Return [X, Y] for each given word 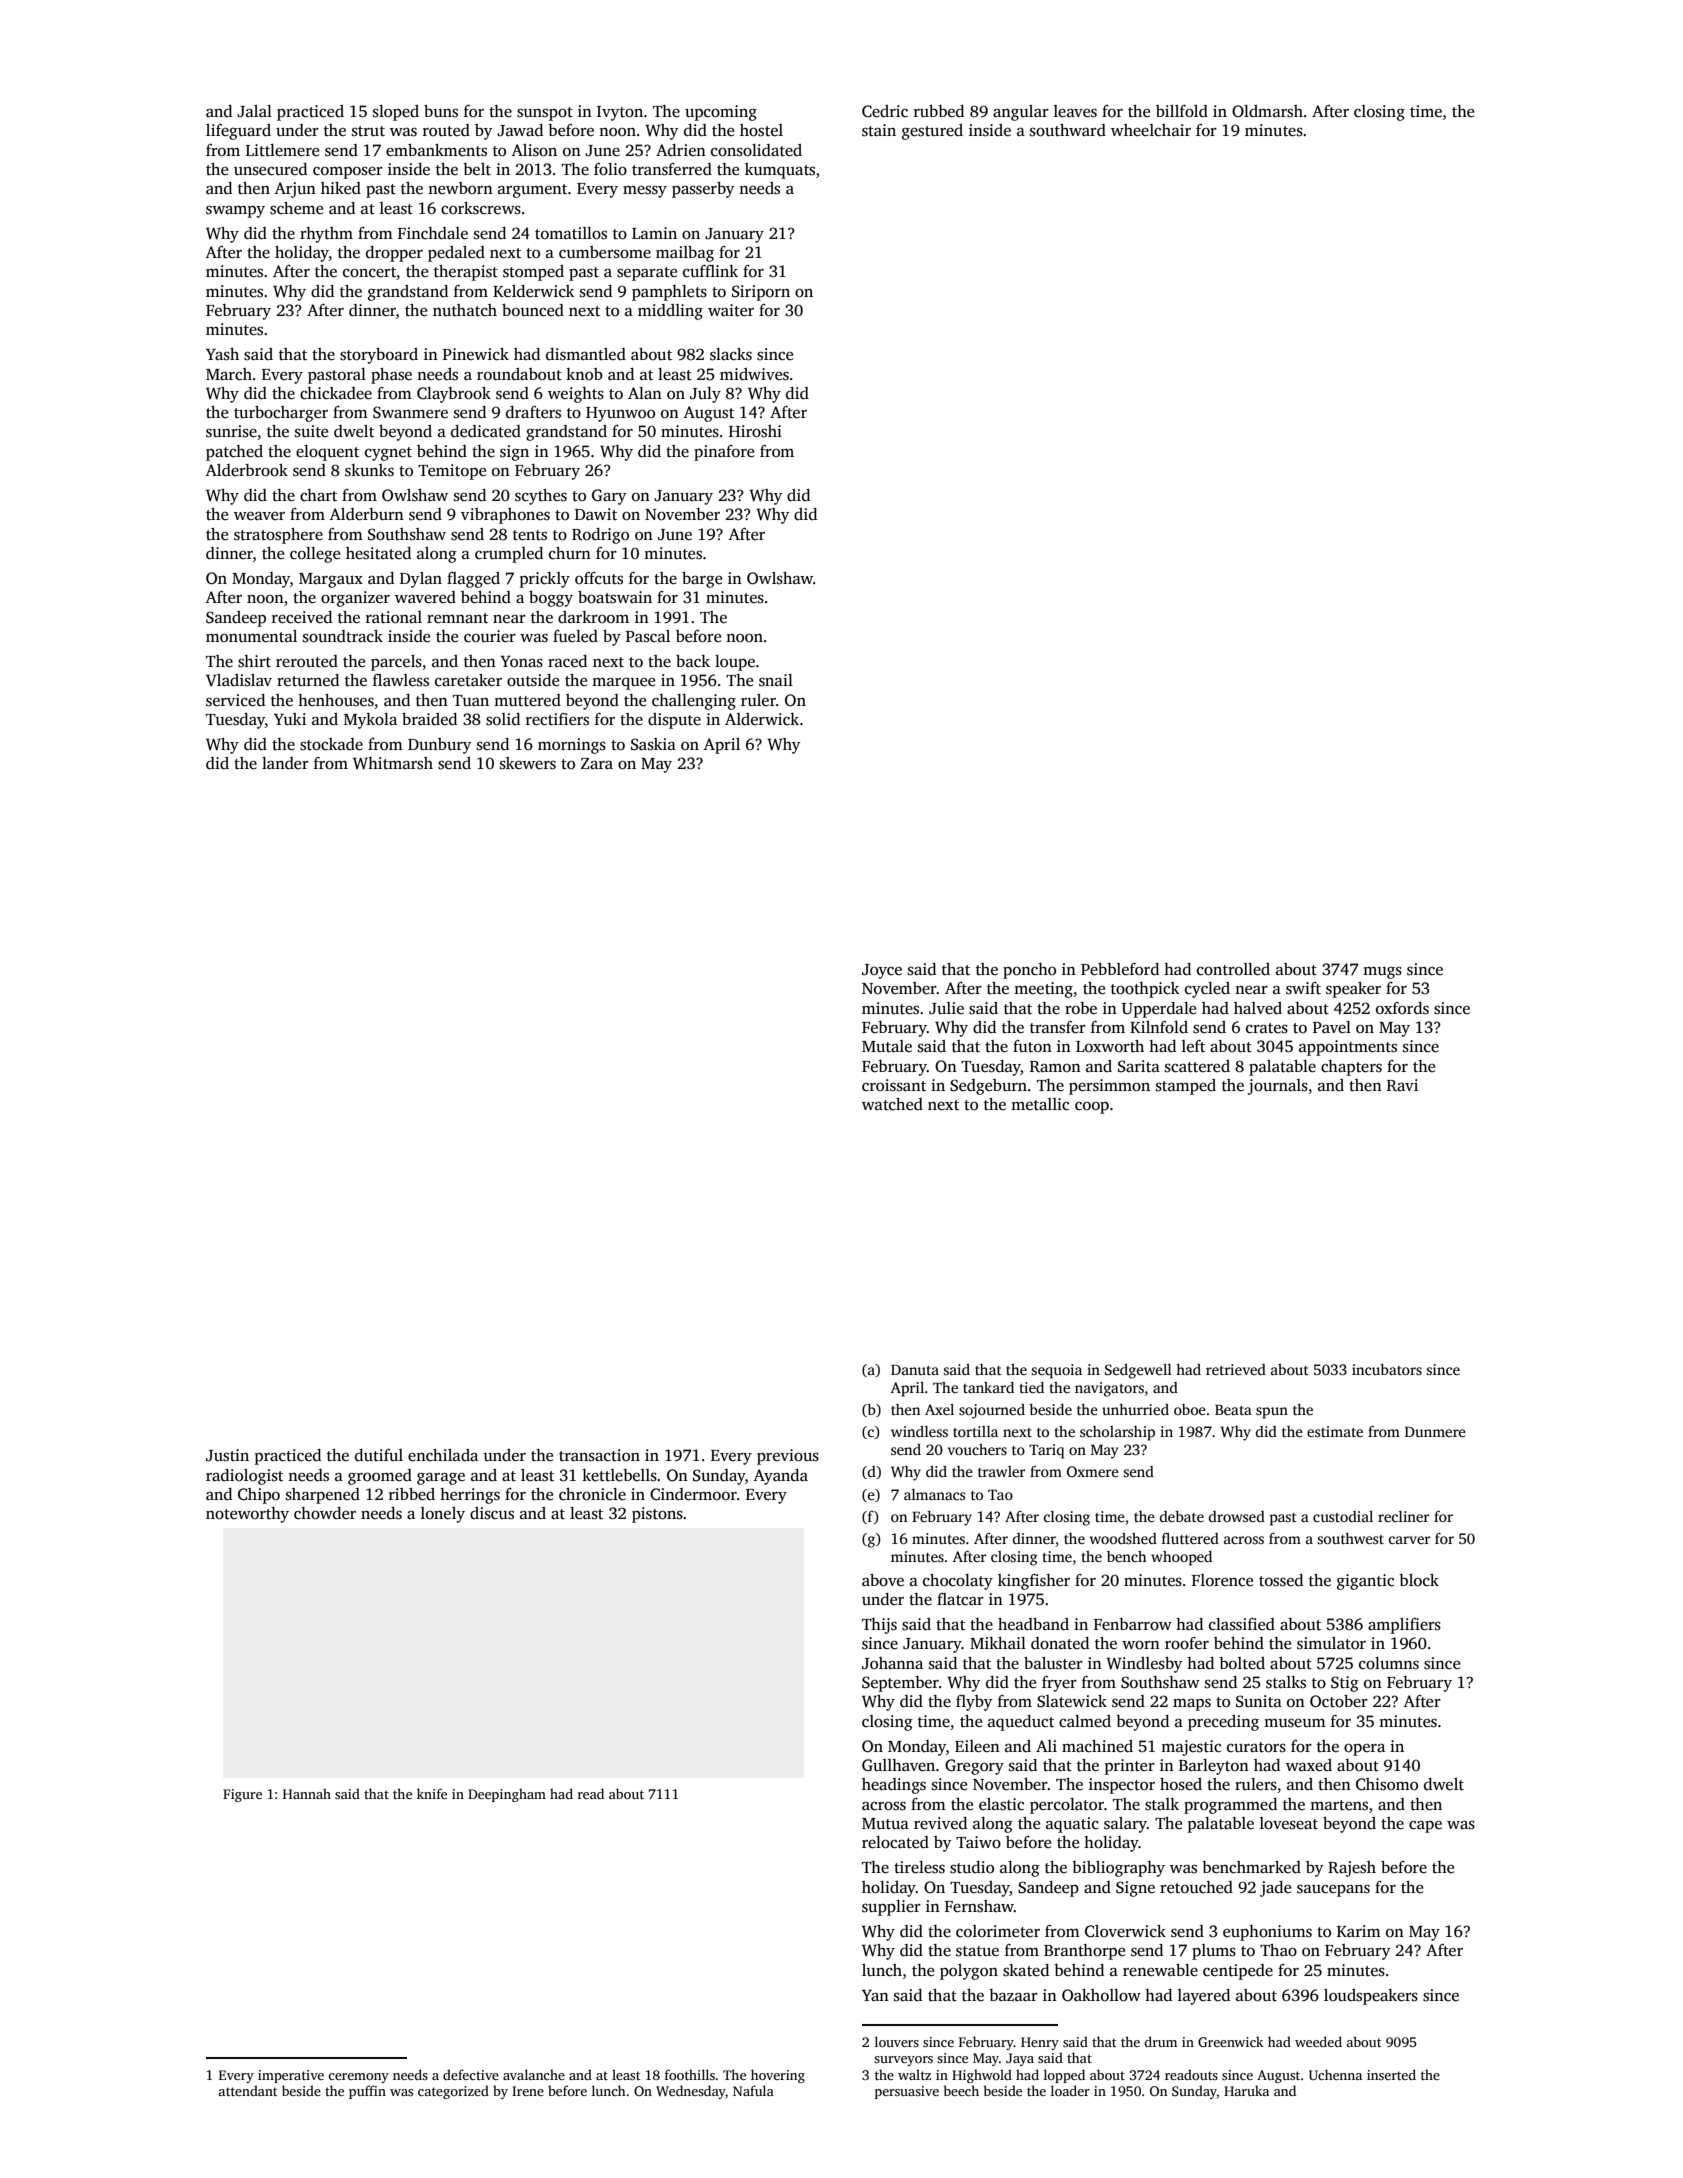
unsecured [270, 169]
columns [1389, 1663]
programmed [1230, 1806]
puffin [367, 2092]
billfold [1182, 111]
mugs [1382, 973]
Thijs [879, 1626]
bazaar [1013, 1995]
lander [285, 763]
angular [1021, 113]
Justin [227, 1455]
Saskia [653, 744]
